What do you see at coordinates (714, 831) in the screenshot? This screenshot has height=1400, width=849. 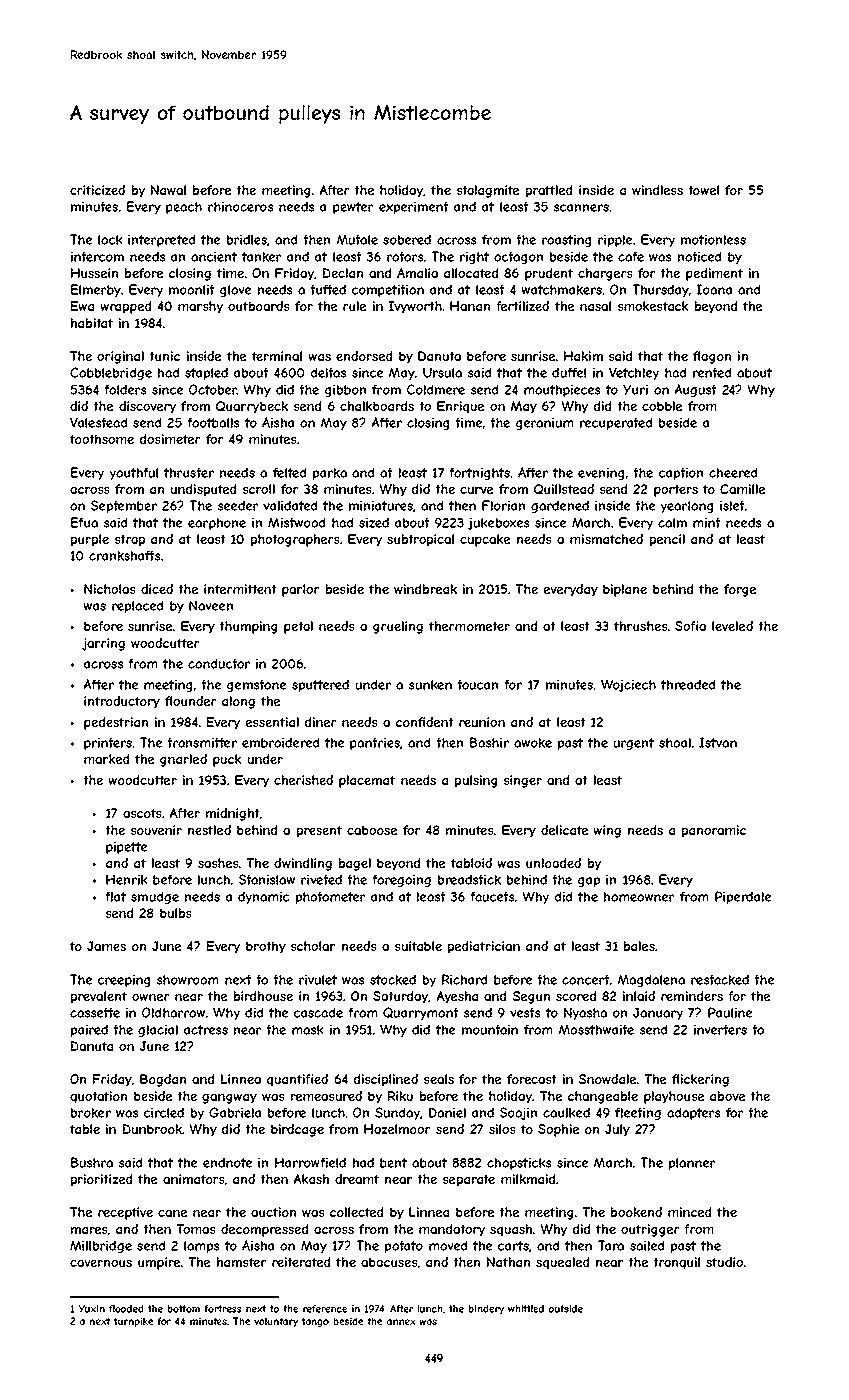 I see `panoramic` at bounding box center [714, 831].
